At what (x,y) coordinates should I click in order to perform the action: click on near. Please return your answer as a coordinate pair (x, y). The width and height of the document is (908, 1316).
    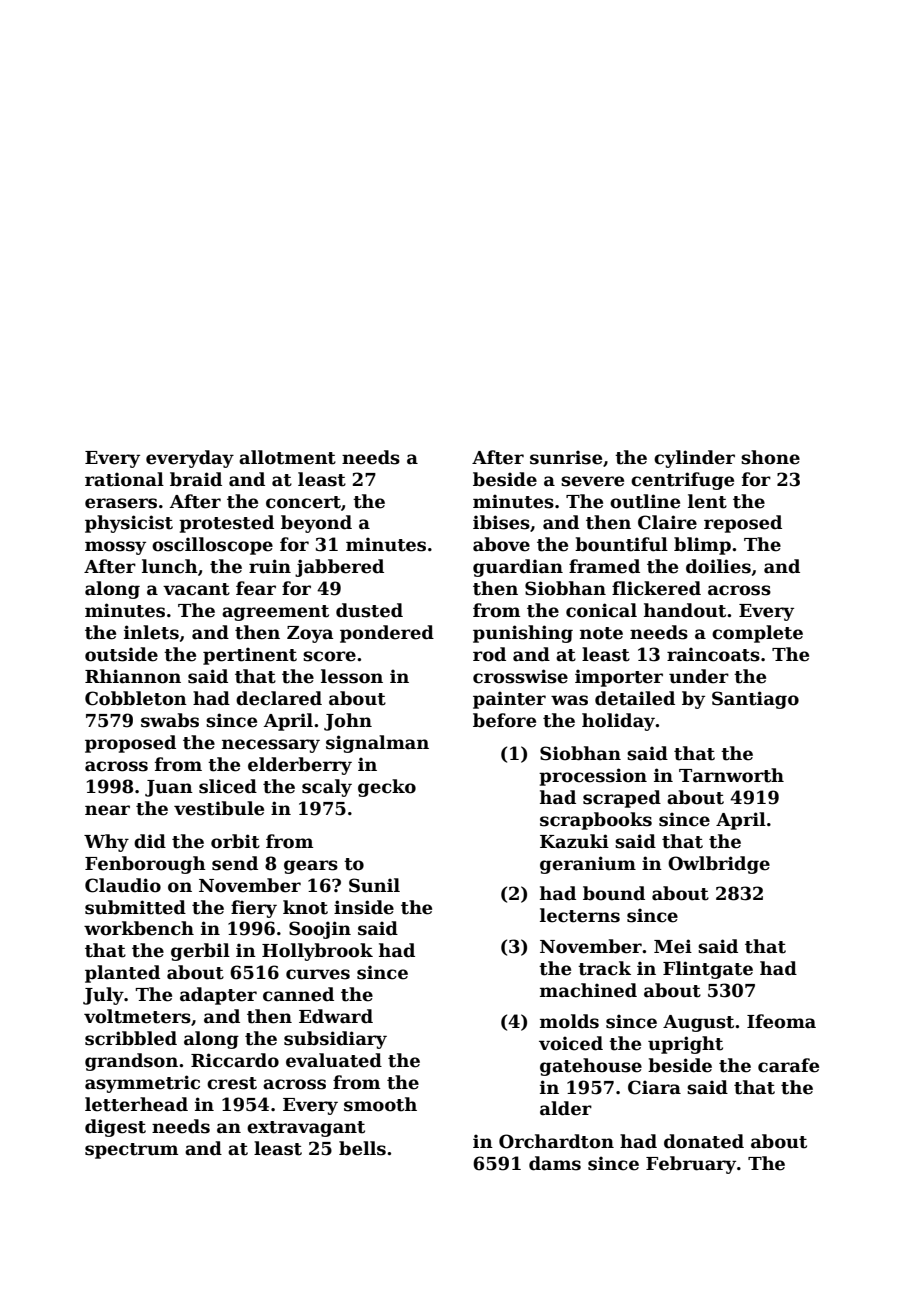
    Looking at the image, I should click on (107, 810).
